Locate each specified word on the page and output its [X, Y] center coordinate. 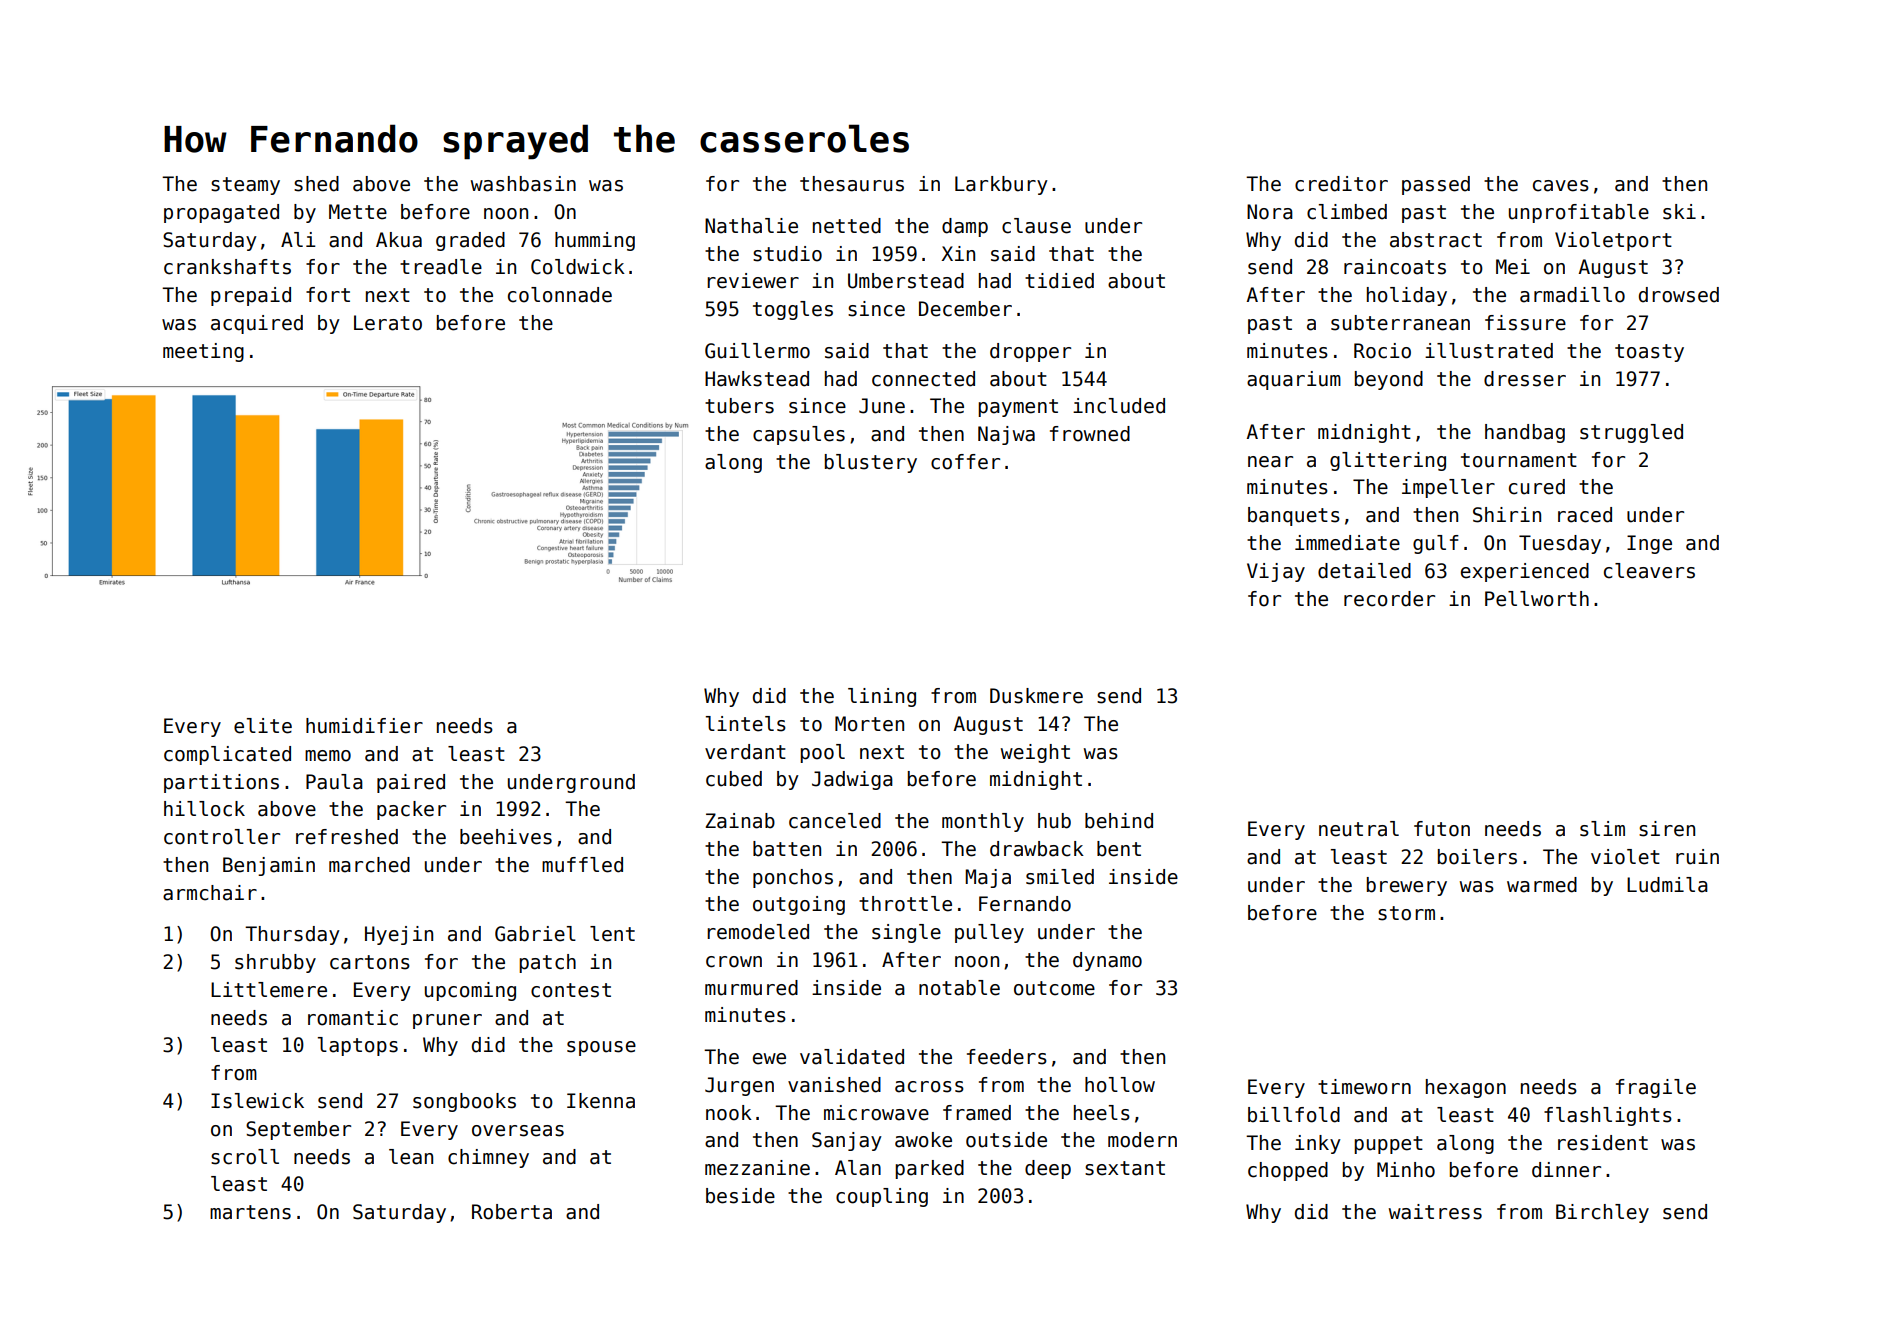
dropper [1030, 352]
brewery [1407, 886]
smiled [1060, 877]
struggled [1631, 433]
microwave [876, 1113]
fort [328, 295]
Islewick [257, 1101]
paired [411, 783]
